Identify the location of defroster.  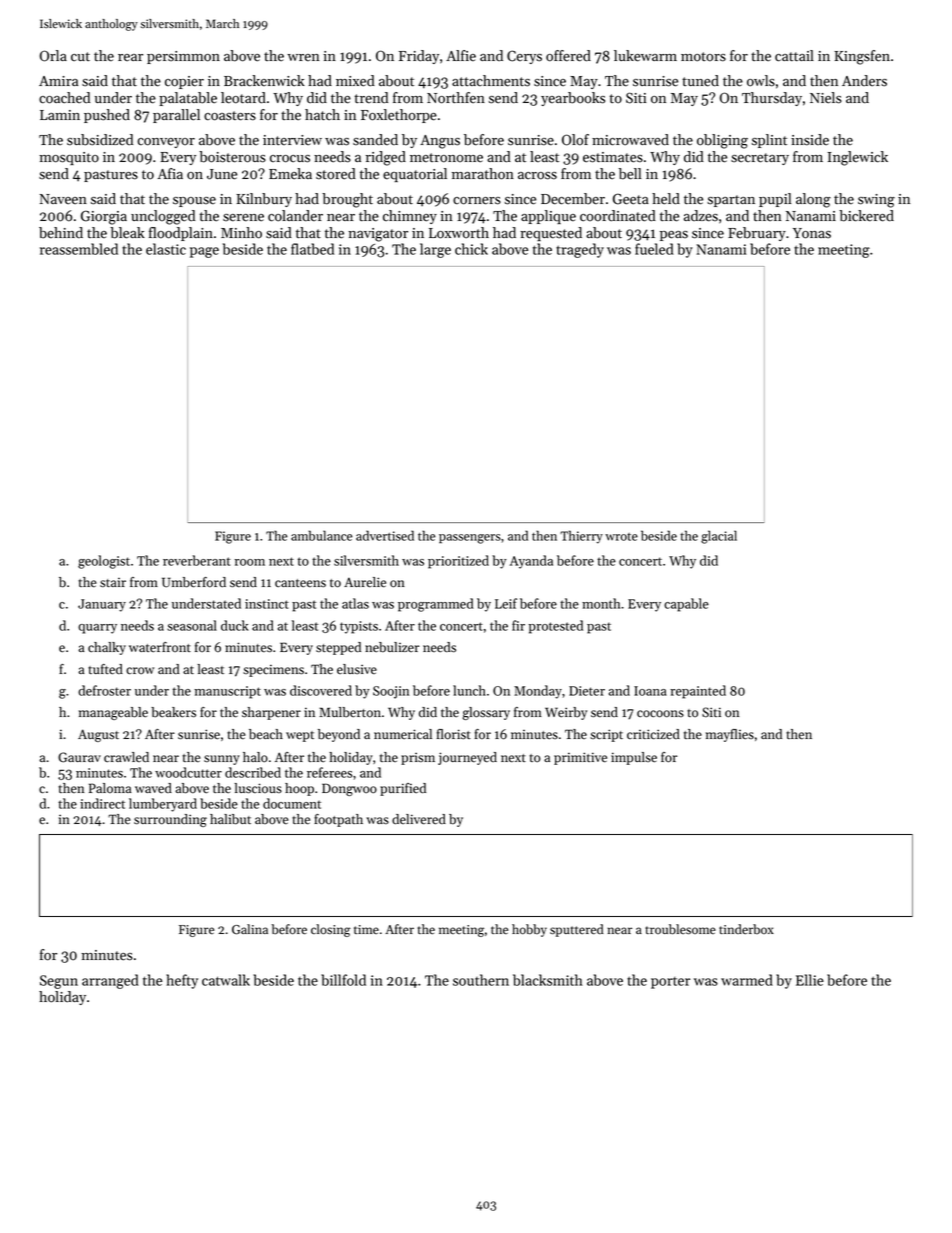
(104, 690).
